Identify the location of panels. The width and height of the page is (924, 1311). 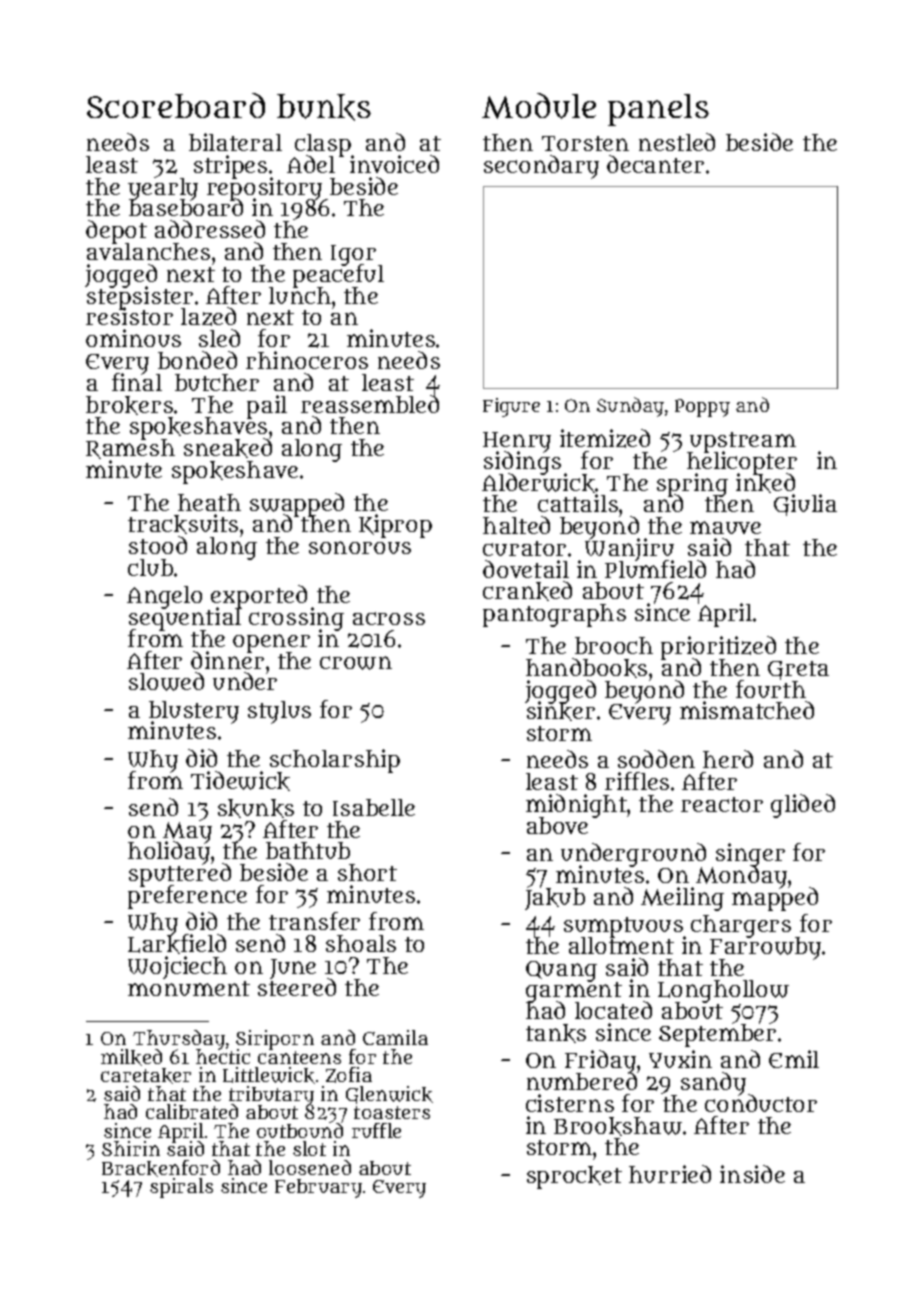
(658, 110).
